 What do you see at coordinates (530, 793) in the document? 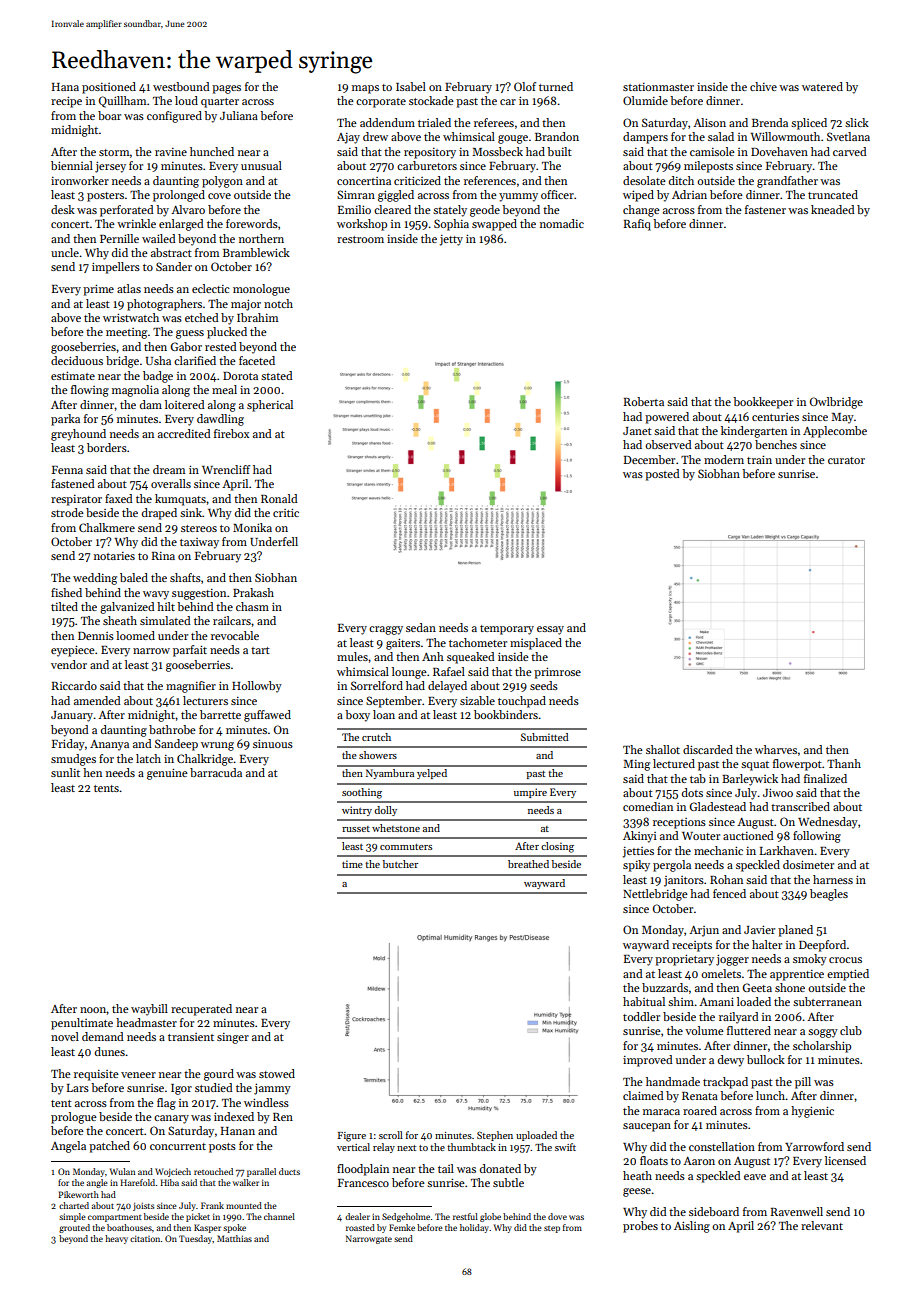
I see `umpire` at bounding box center [530, 793].
